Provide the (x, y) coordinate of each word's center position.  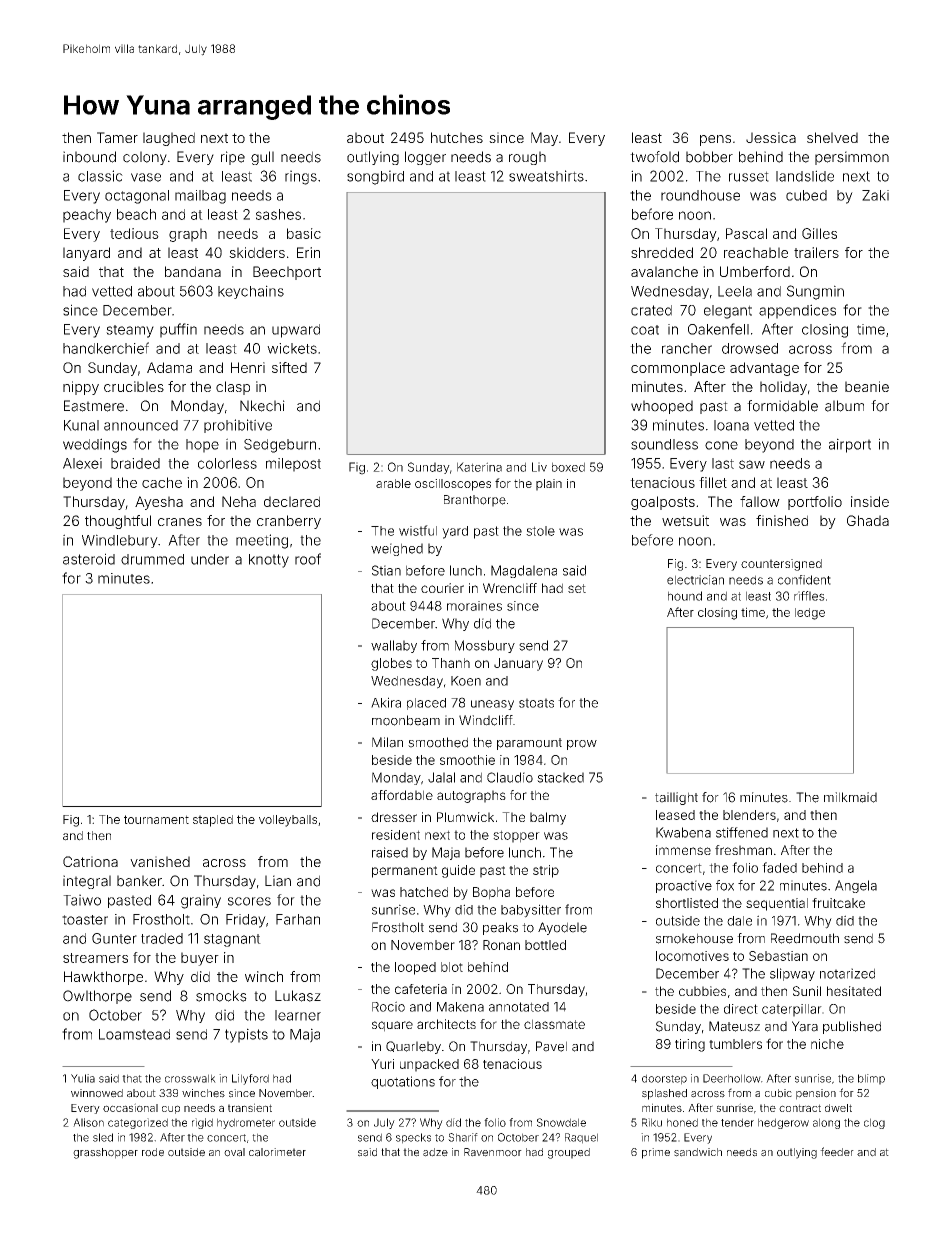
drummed (152, 559)
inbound (89, 157)
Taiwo (82, 900)
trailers (816, 252)
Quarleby (413, 1047)
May (544, 139)
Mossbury (485, 646)
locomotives (692, 956)
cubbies (702, 991)
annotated (519, 1007)
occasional (130, 1107)
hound (685, 596)
